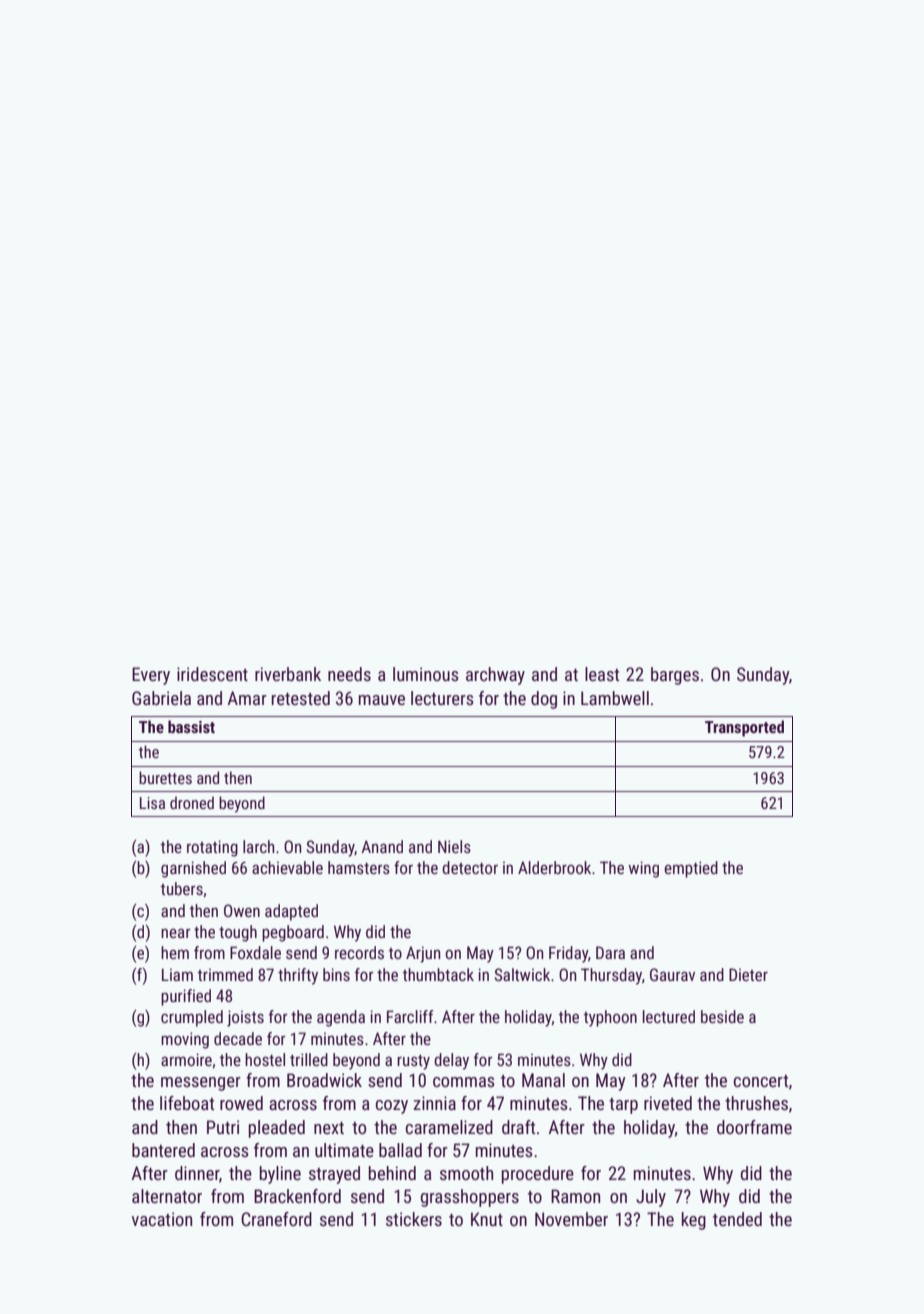 The height and width of the document is (1314, 924). I want to click on Lambwell, so click(615, 698).
